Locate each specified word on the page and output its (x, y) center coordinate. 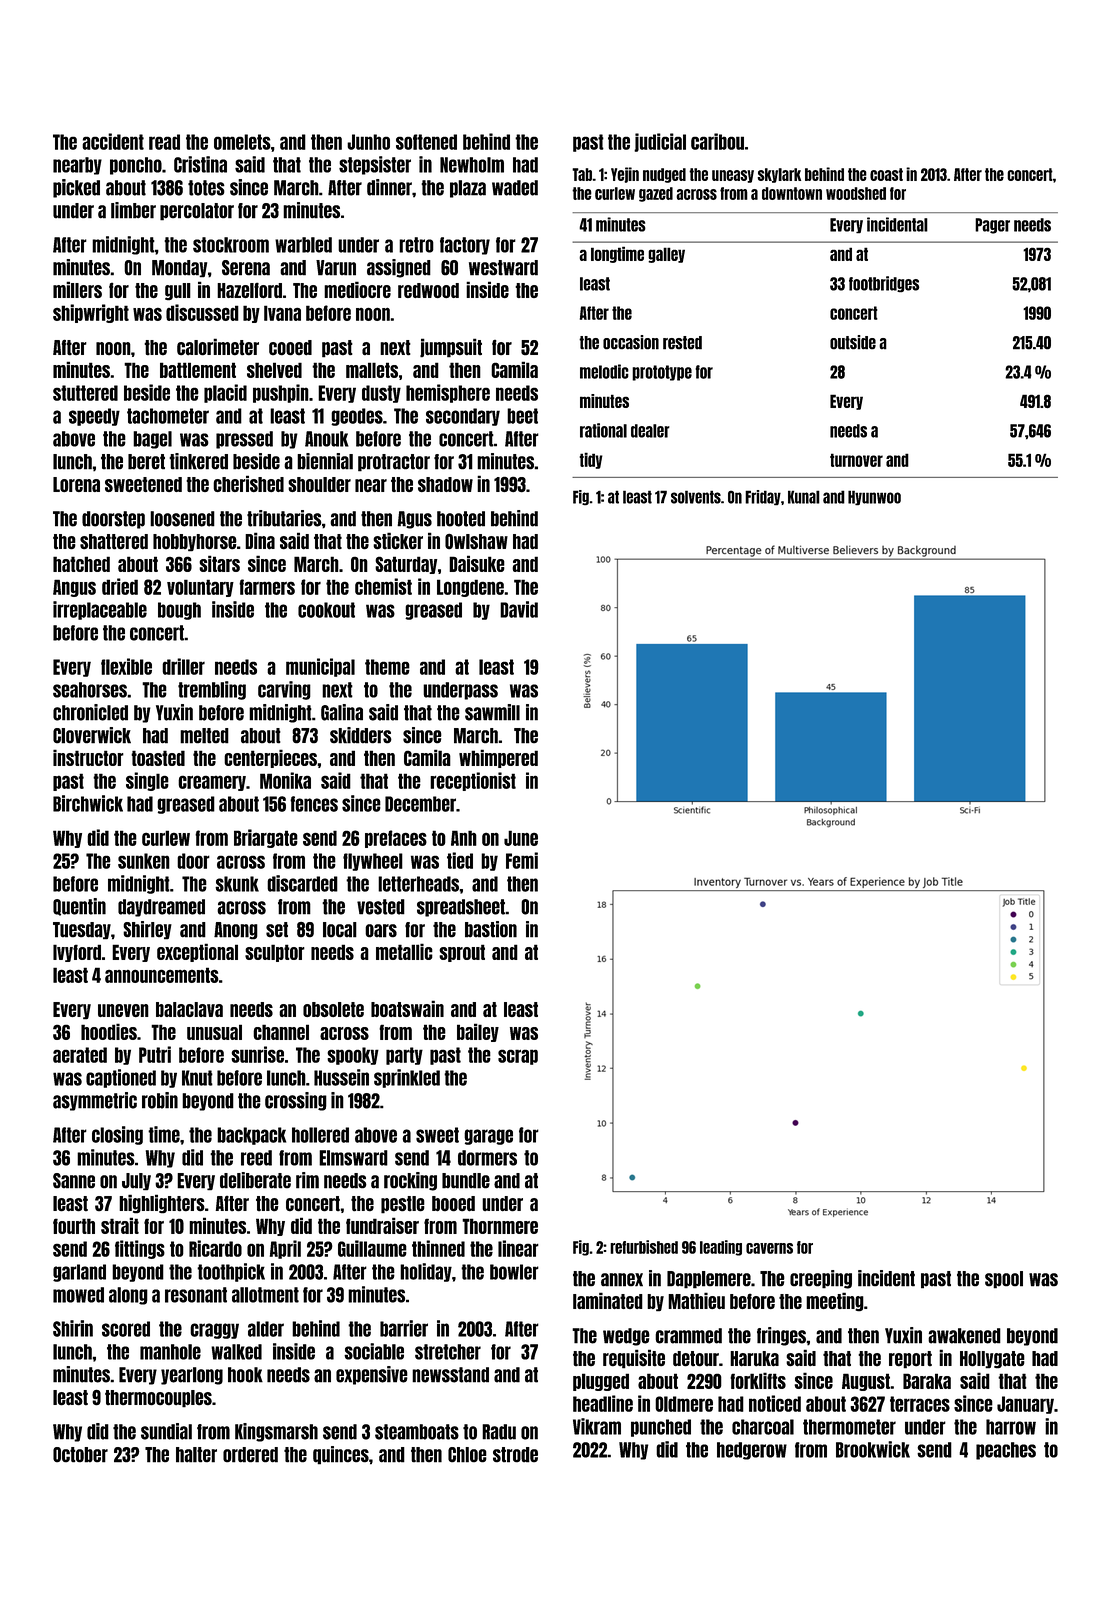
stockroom (231, 245)
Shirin (73, 1328)
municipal (320, 667)
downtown (792, 193)
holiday (426, 1272)
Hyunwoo (874, 498)
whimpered (498, 758)
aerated (80, 1055)
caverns (769, 1248)
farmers (267, 587)
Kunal (804, 497)
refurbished (644, 1247)
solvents (696, 497)
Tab (582, 174)
